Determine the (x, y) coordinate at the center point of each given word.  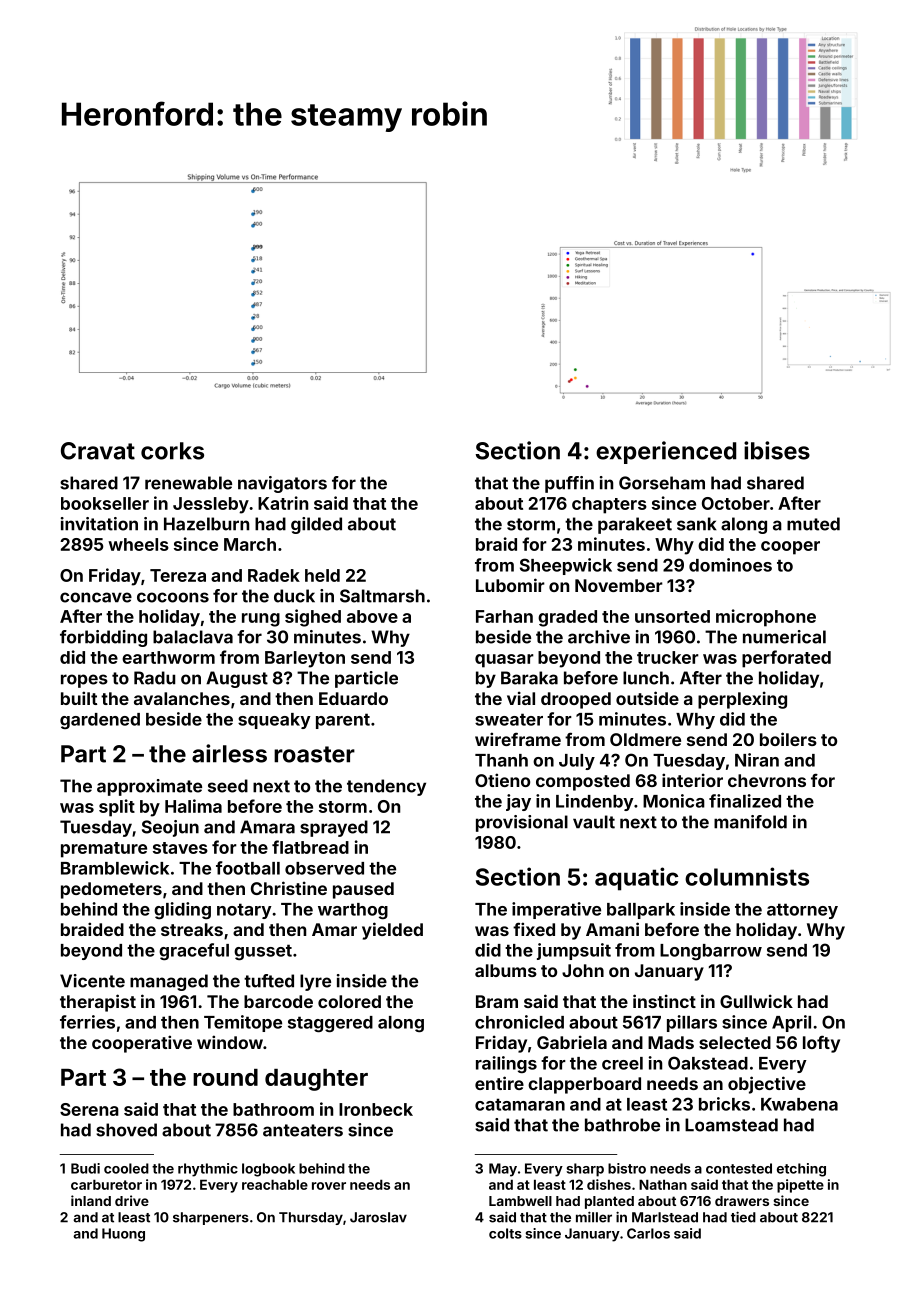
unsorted (672, 616)
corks (172, 451)
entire (499, 1083)
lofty (821, 1044)
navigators (282, 484)
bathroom (273, 1109)
